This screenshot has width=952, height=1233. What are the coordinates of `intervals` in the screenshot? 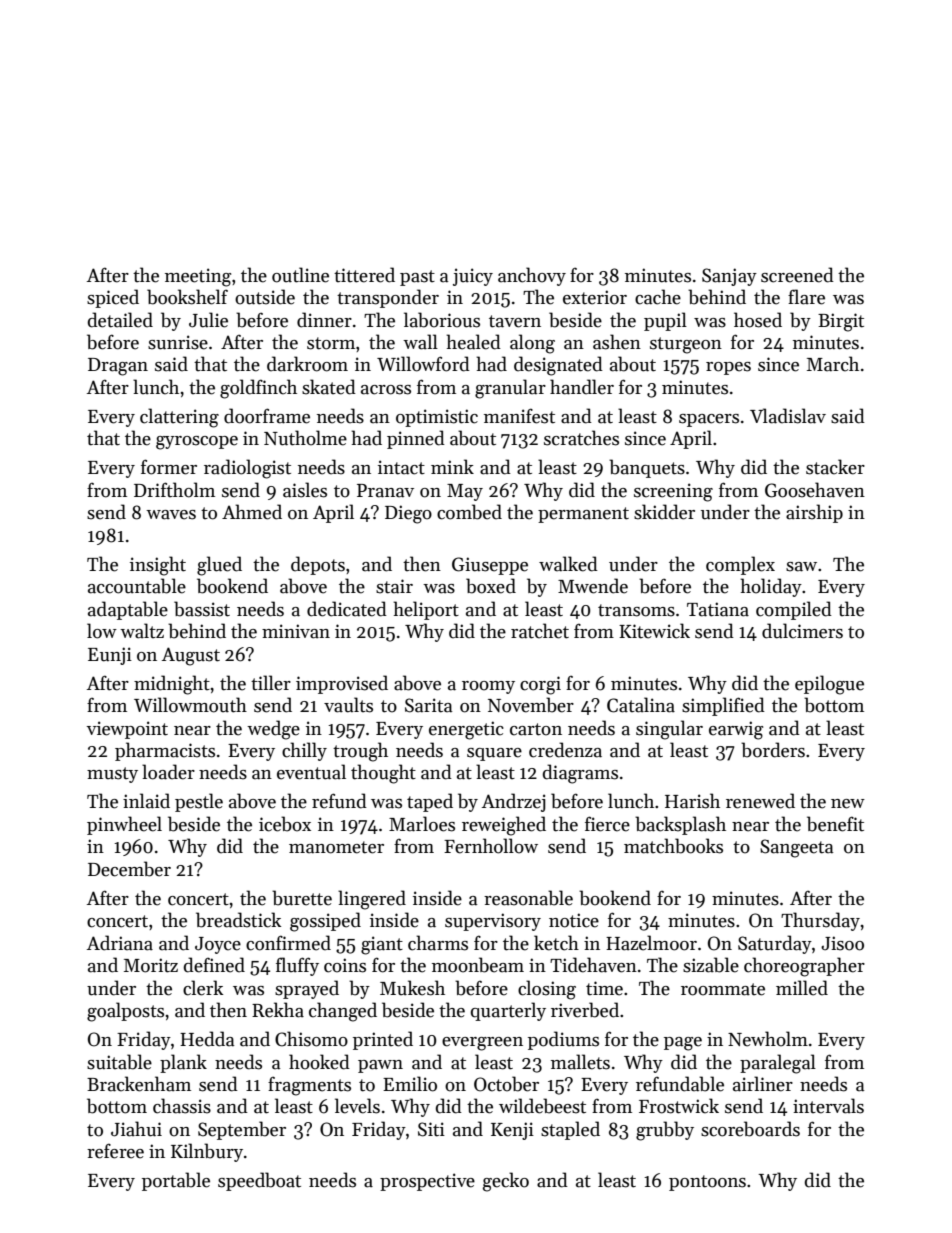 It's located at (828, 1106).
